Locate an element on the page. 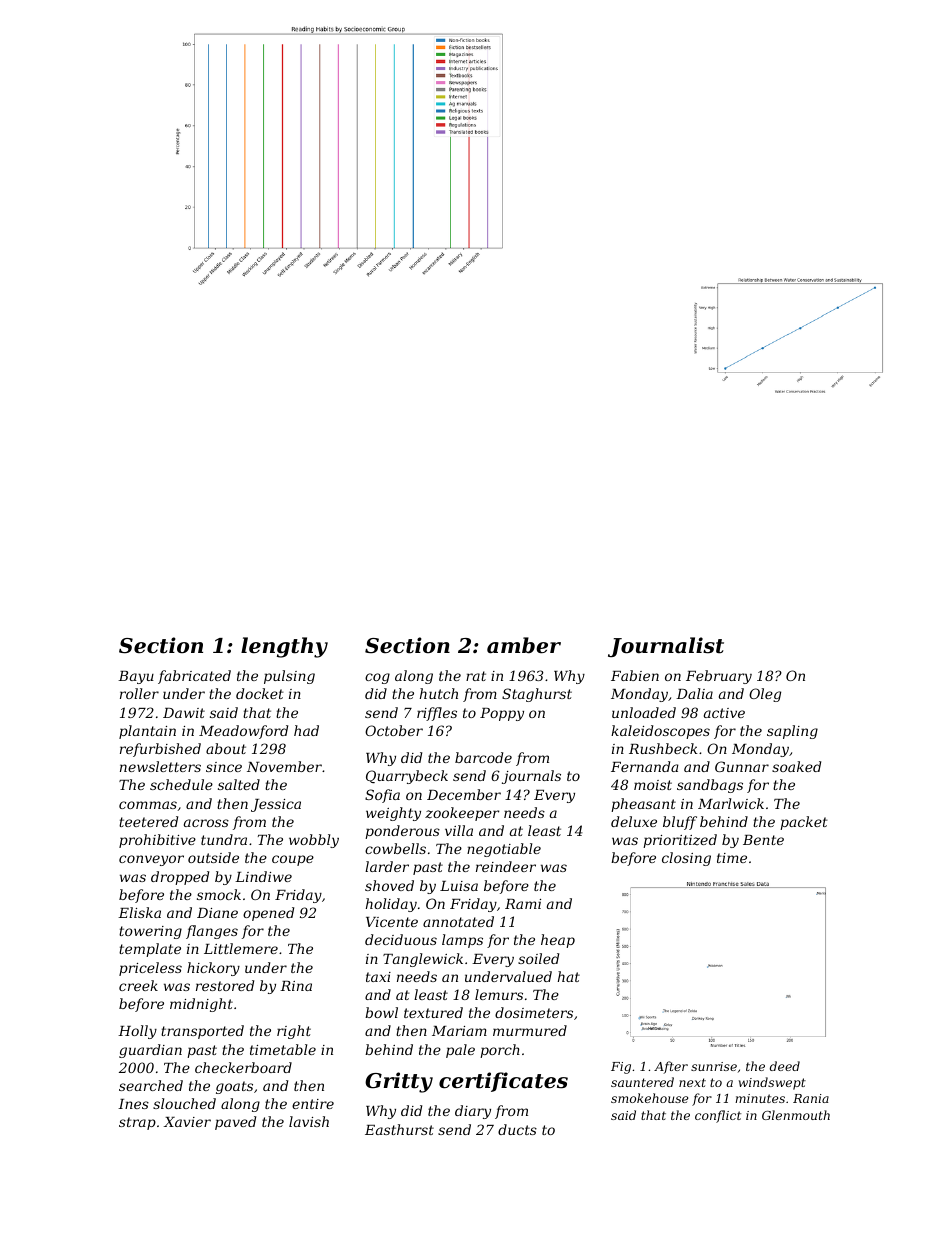 The image size is (952, 1233). checkerboard is located at coordinates (243, 1067).
